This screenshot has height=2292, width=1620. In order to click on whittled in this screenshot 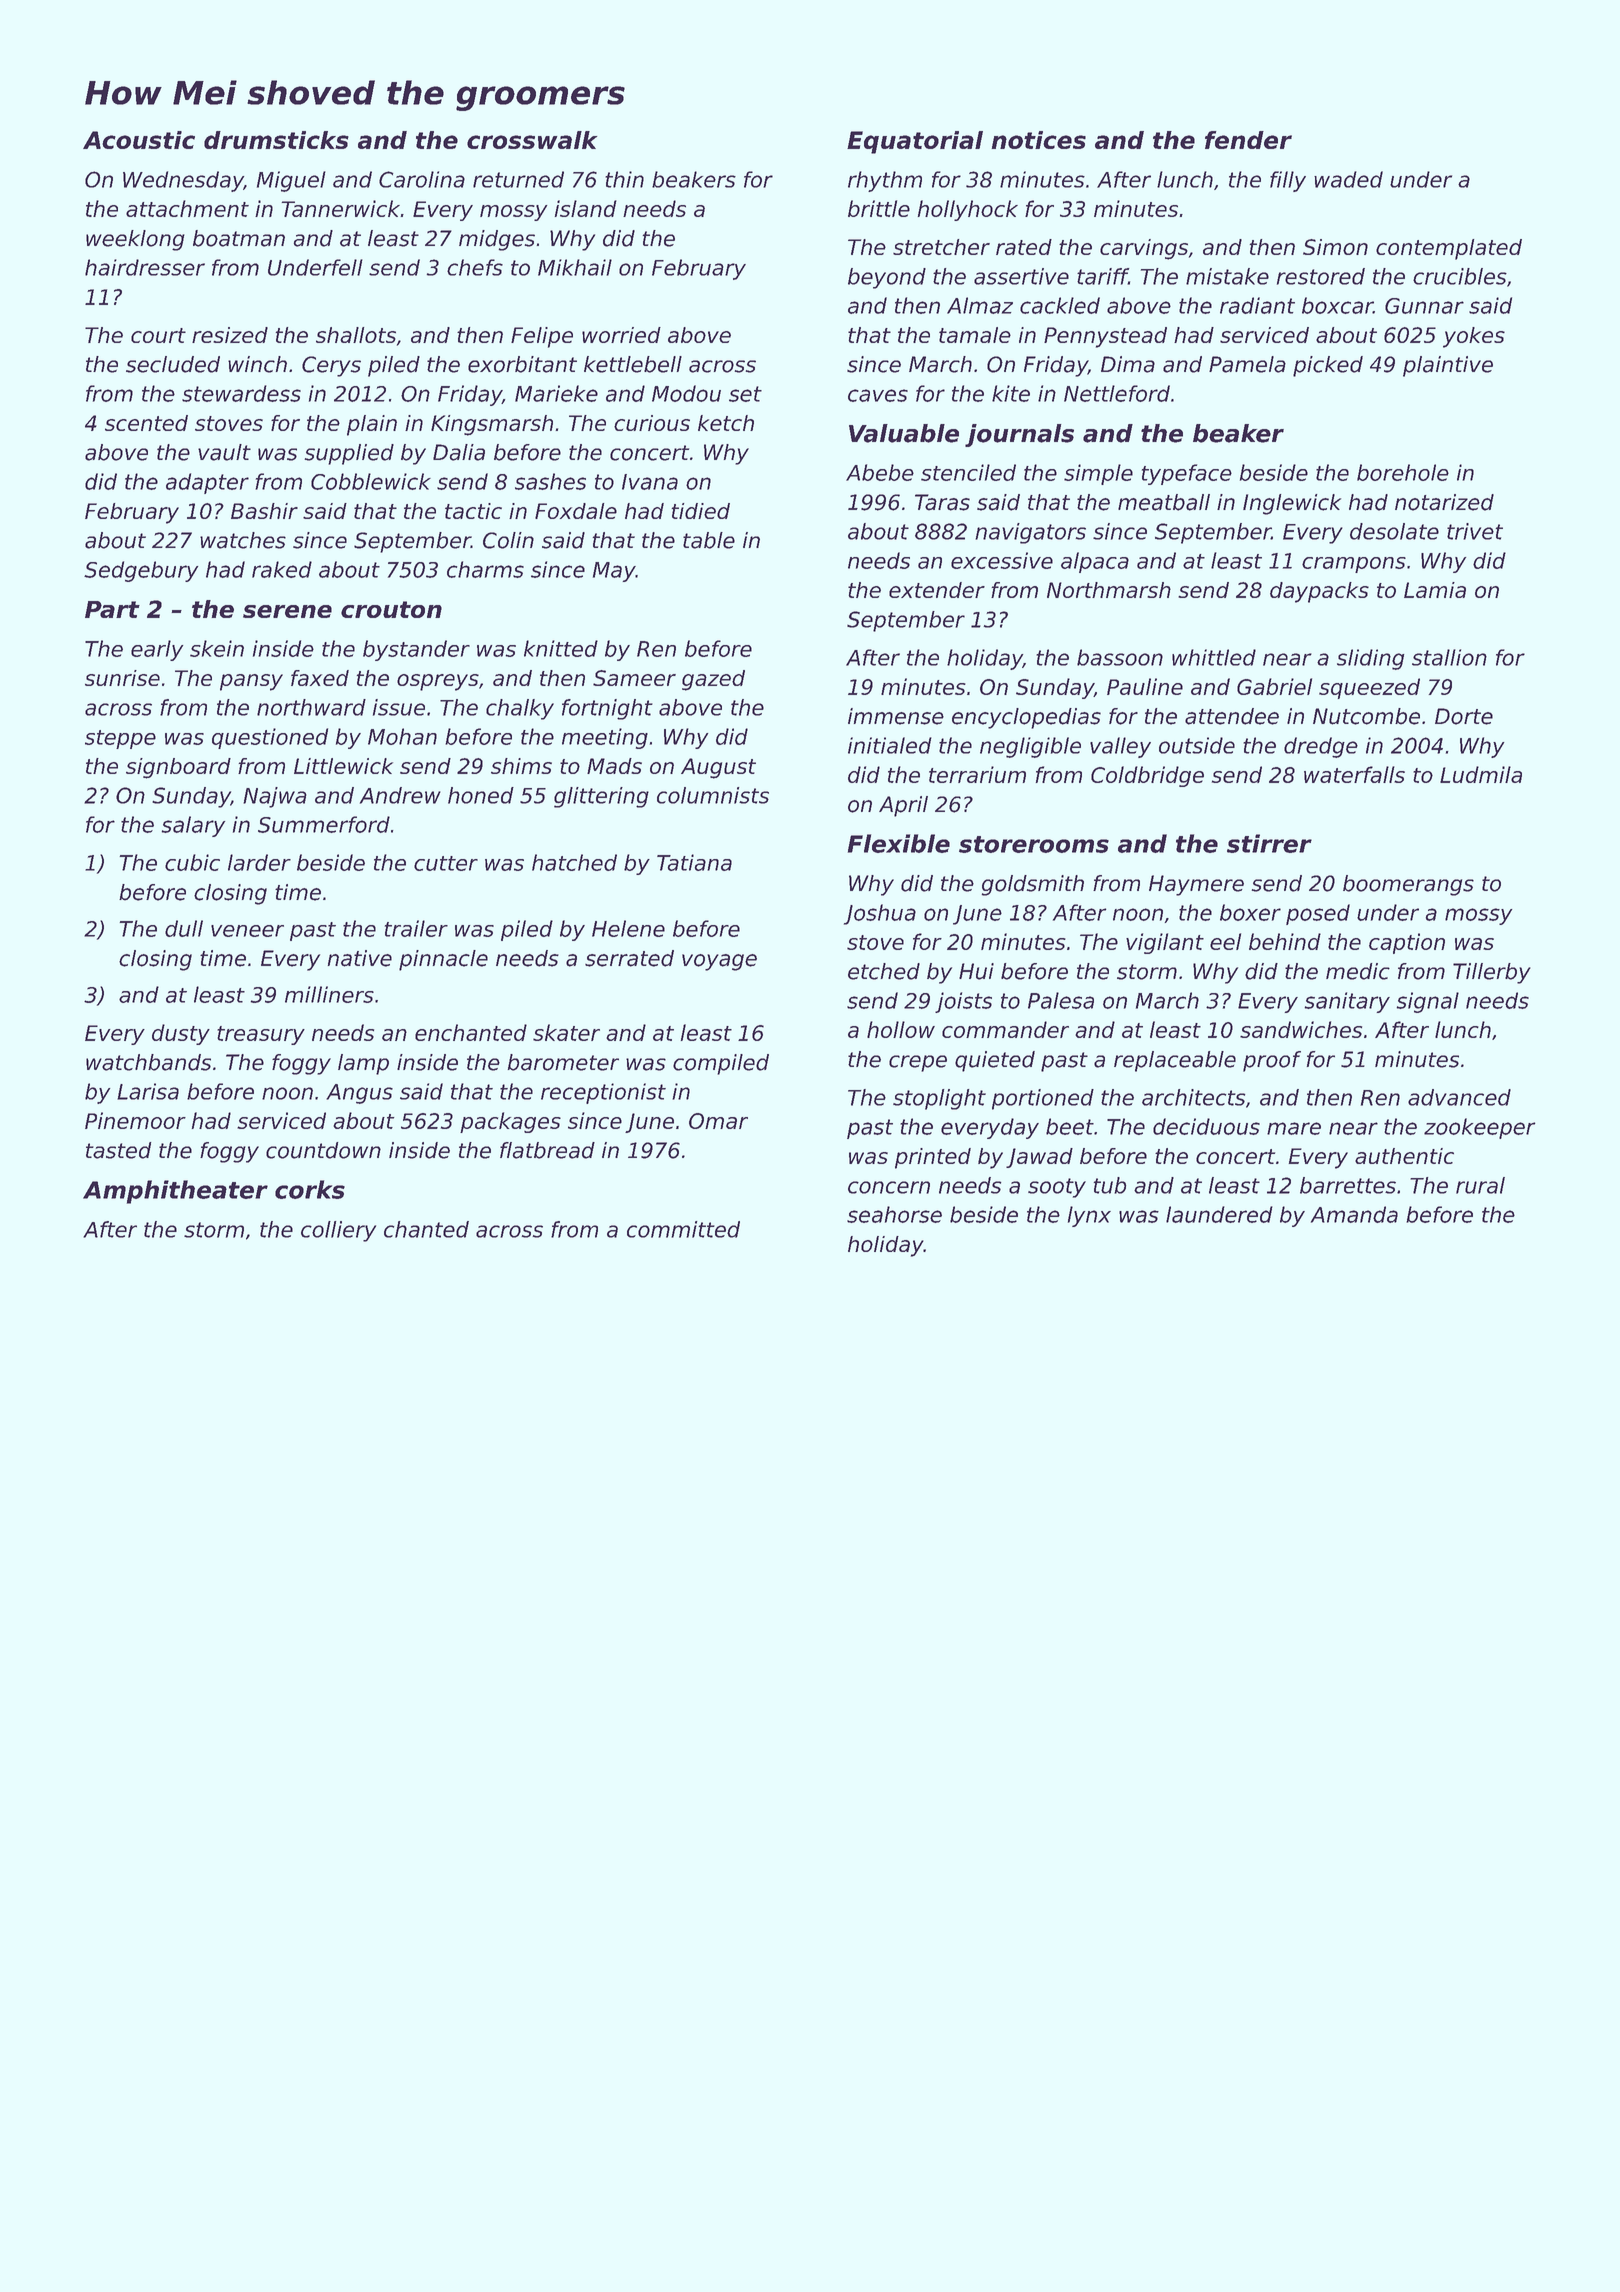, I will do `click(1214, 657)`.
